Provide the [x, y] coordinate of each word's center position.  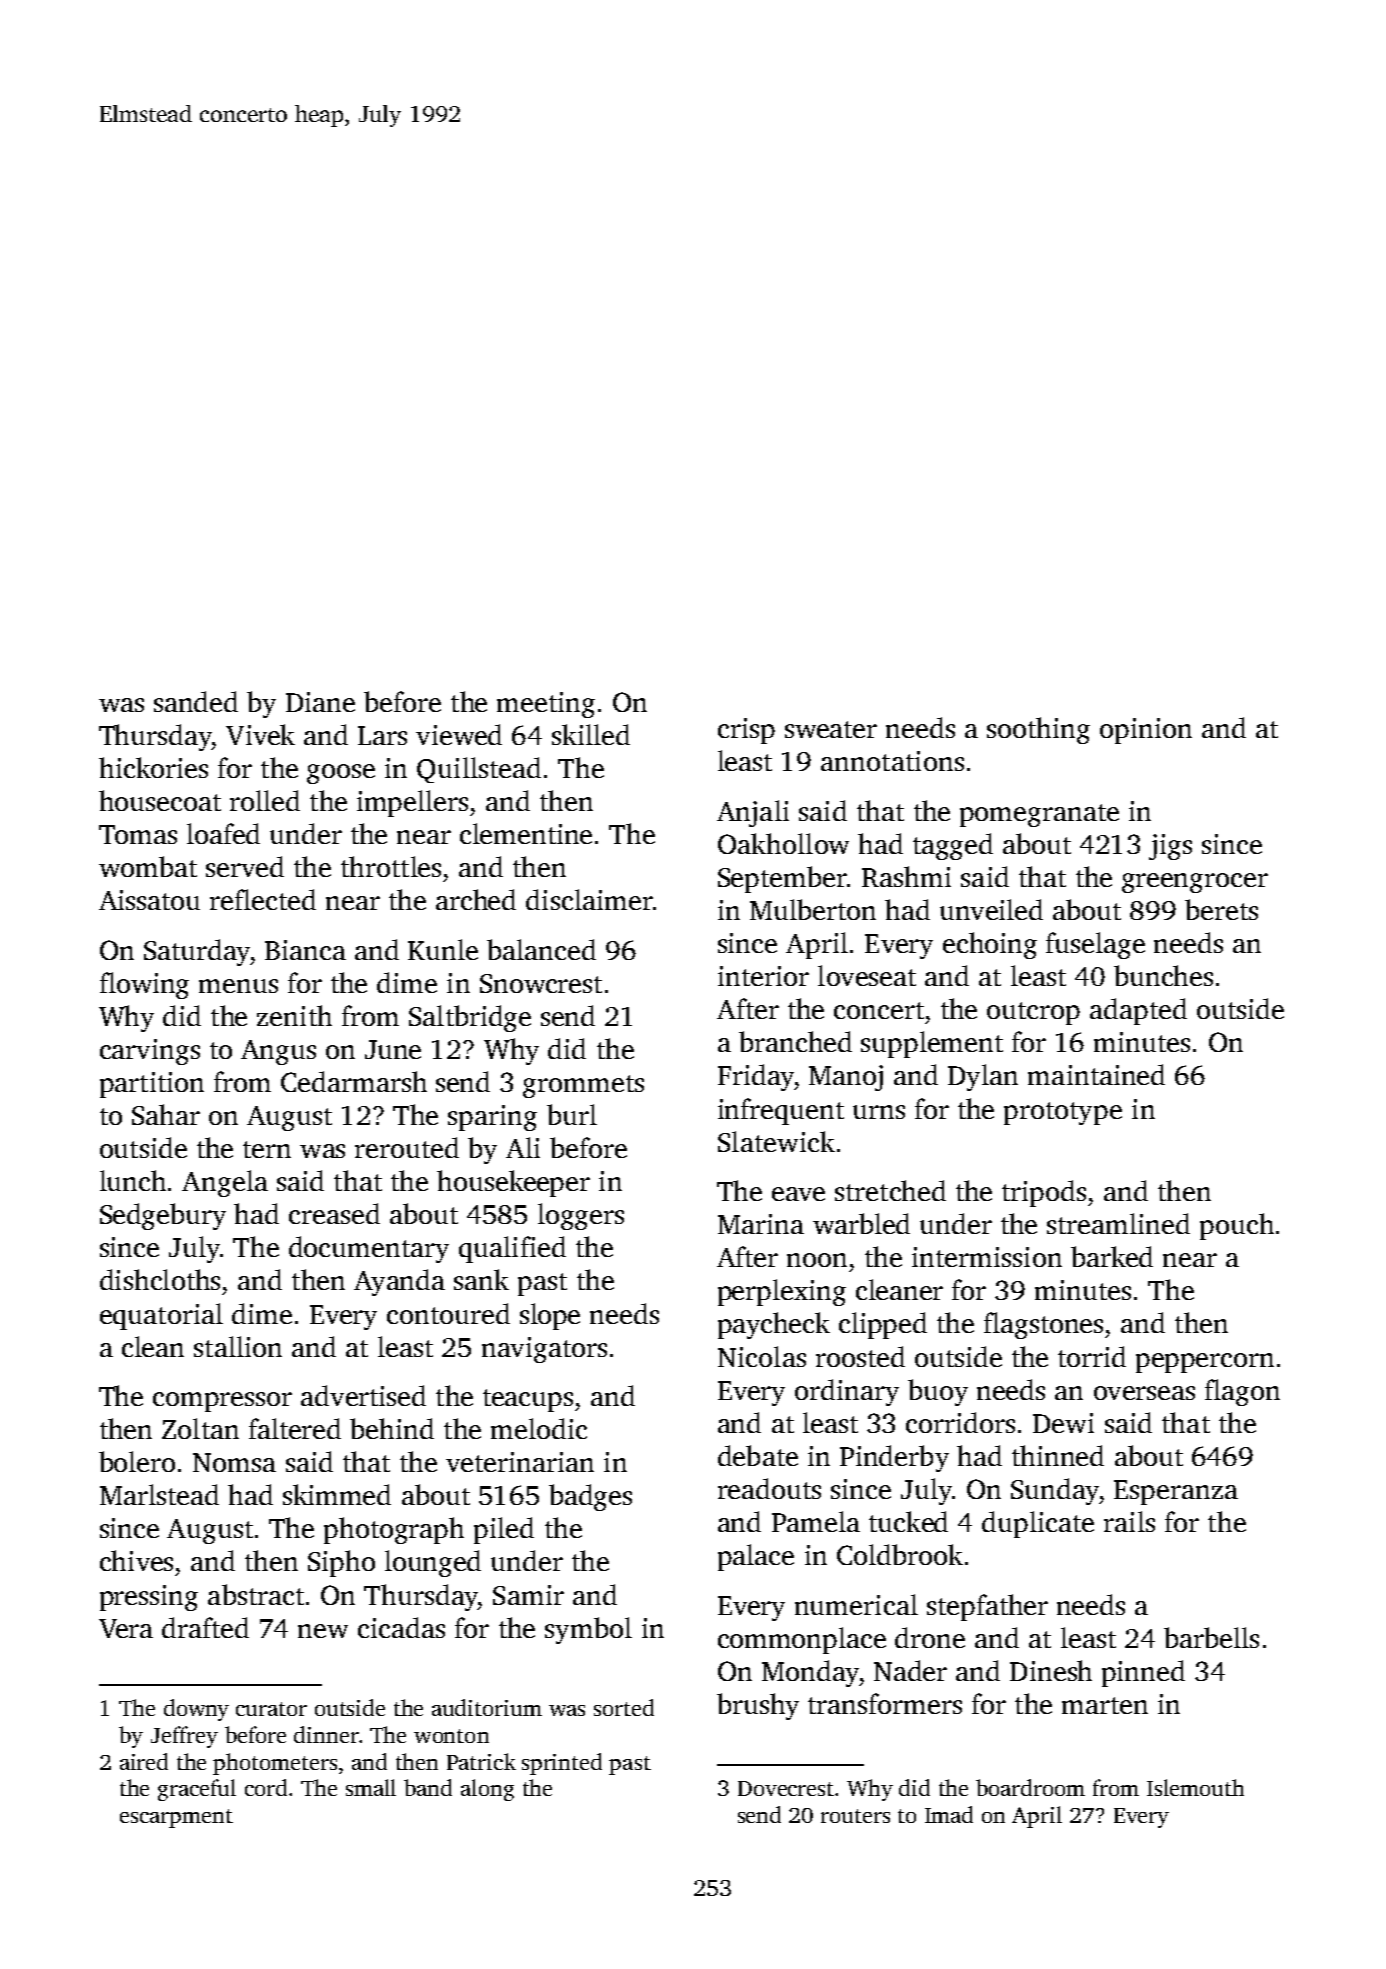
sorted [624, 1707]
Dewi [1063, 1423]
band [428, 1787]
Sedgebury [163, 1216]
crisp [746, 731]
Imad [949, 1814]
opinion [1146, 731]
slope [550, 1316]
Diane [320, 702]
